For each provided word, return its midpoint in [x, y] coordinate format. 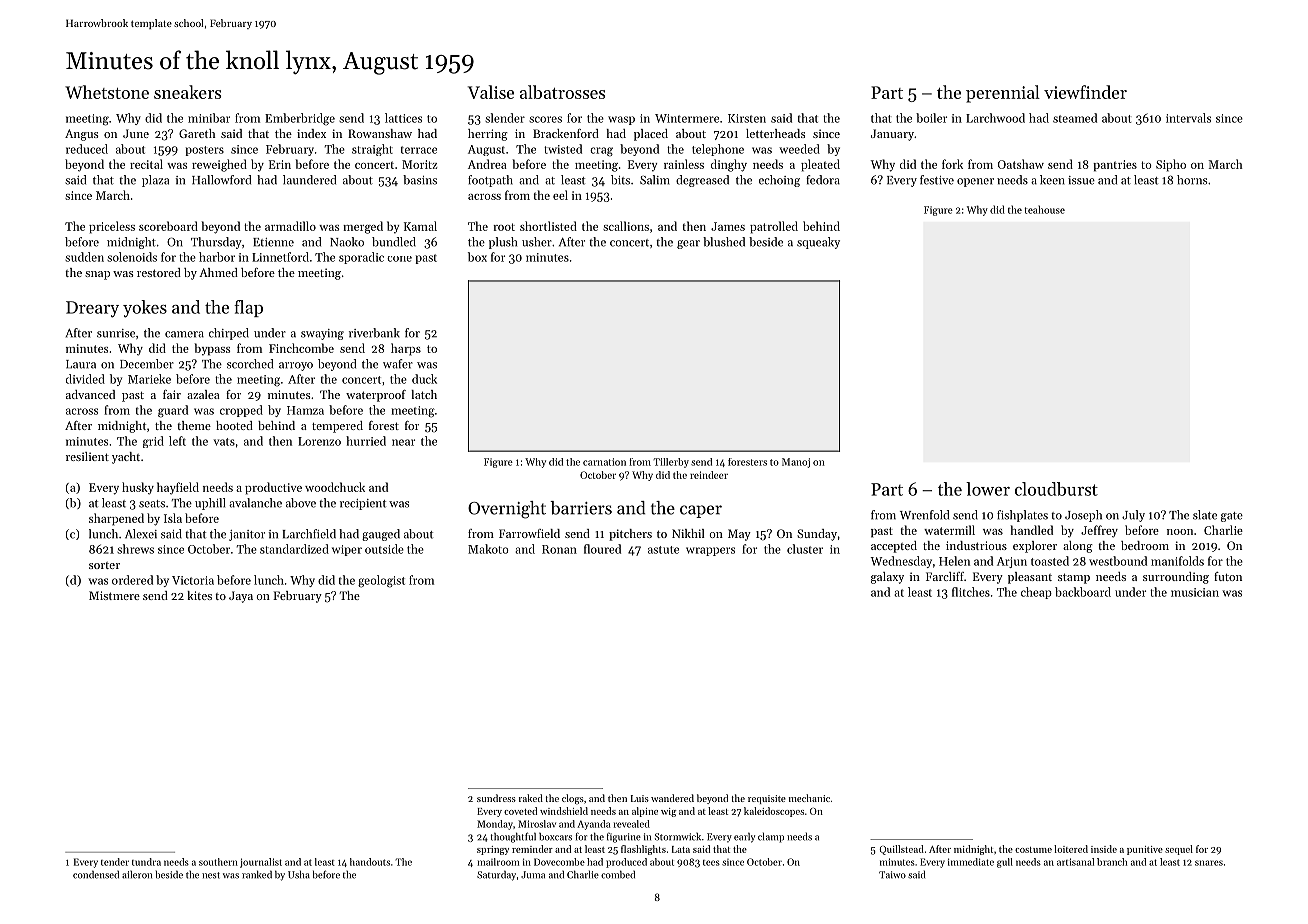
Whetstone [107, 92]
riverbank [374, 333]
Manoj [796, 463]
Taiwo [892, 875]
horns [1192, 180]
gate [1232, 517]
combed [618, 874]
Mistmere [114, 595]
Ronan [559, 549]
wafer [398, 364]
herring [488, 135]
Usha [299, 874]
